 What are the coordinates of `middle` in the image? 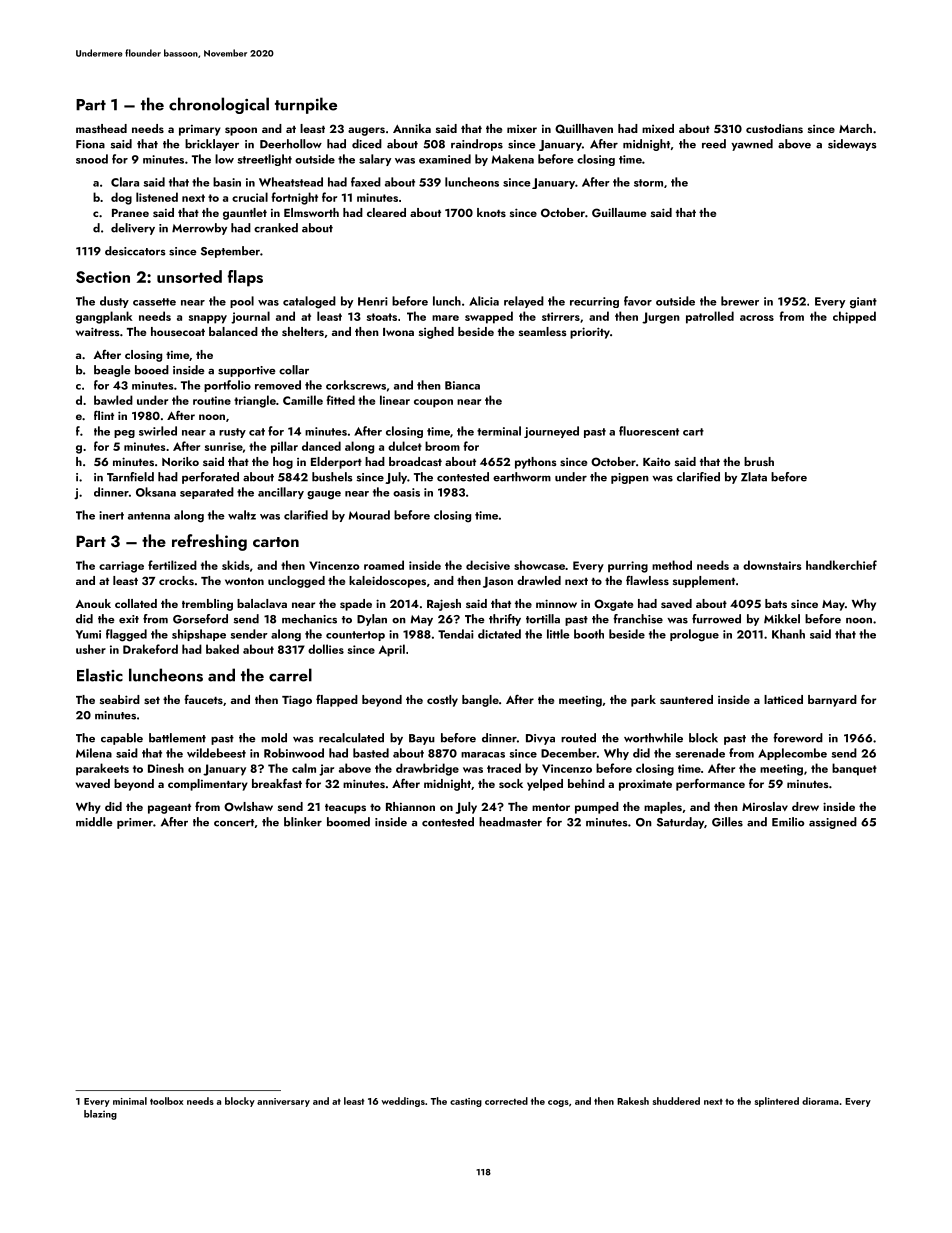 It's located at (94, 822).
